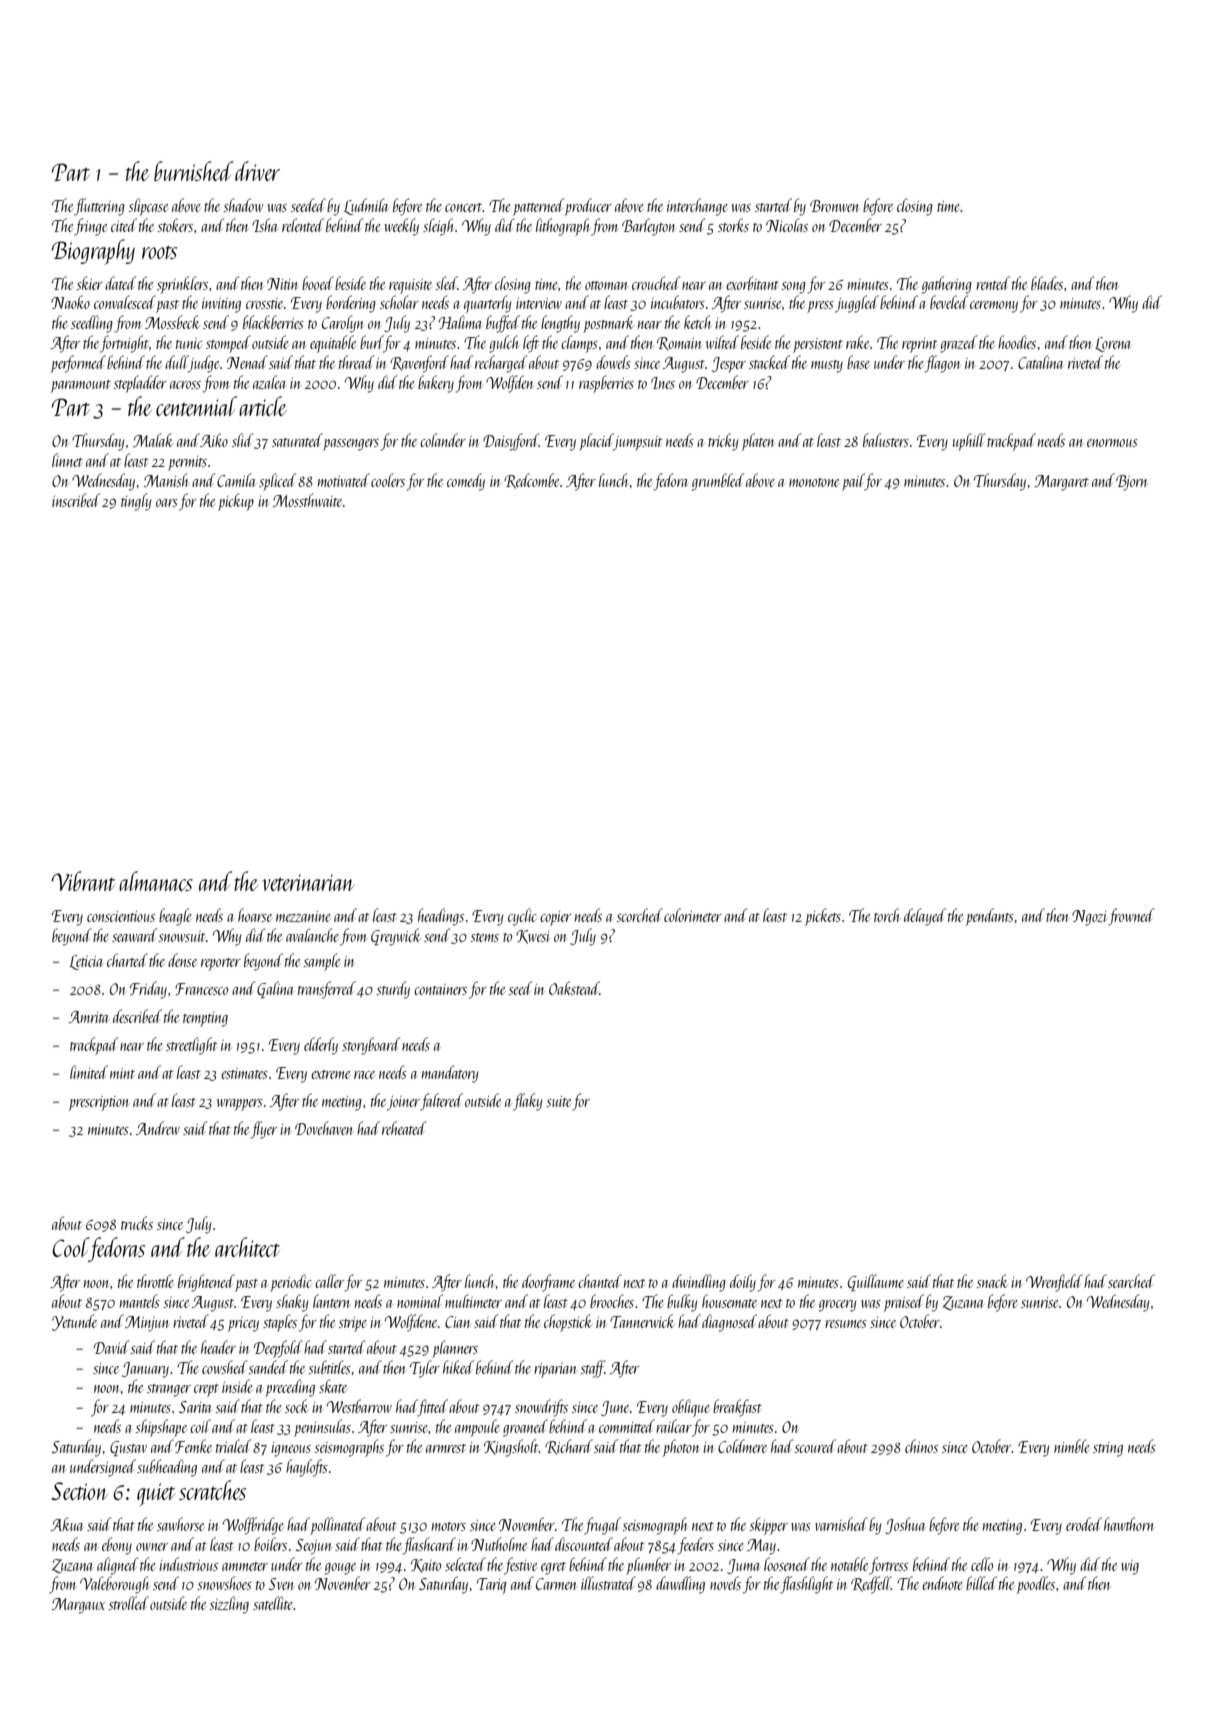  Describe the element at coordinates (297, 1406) in the screenshot. I see `sock` at that location.
